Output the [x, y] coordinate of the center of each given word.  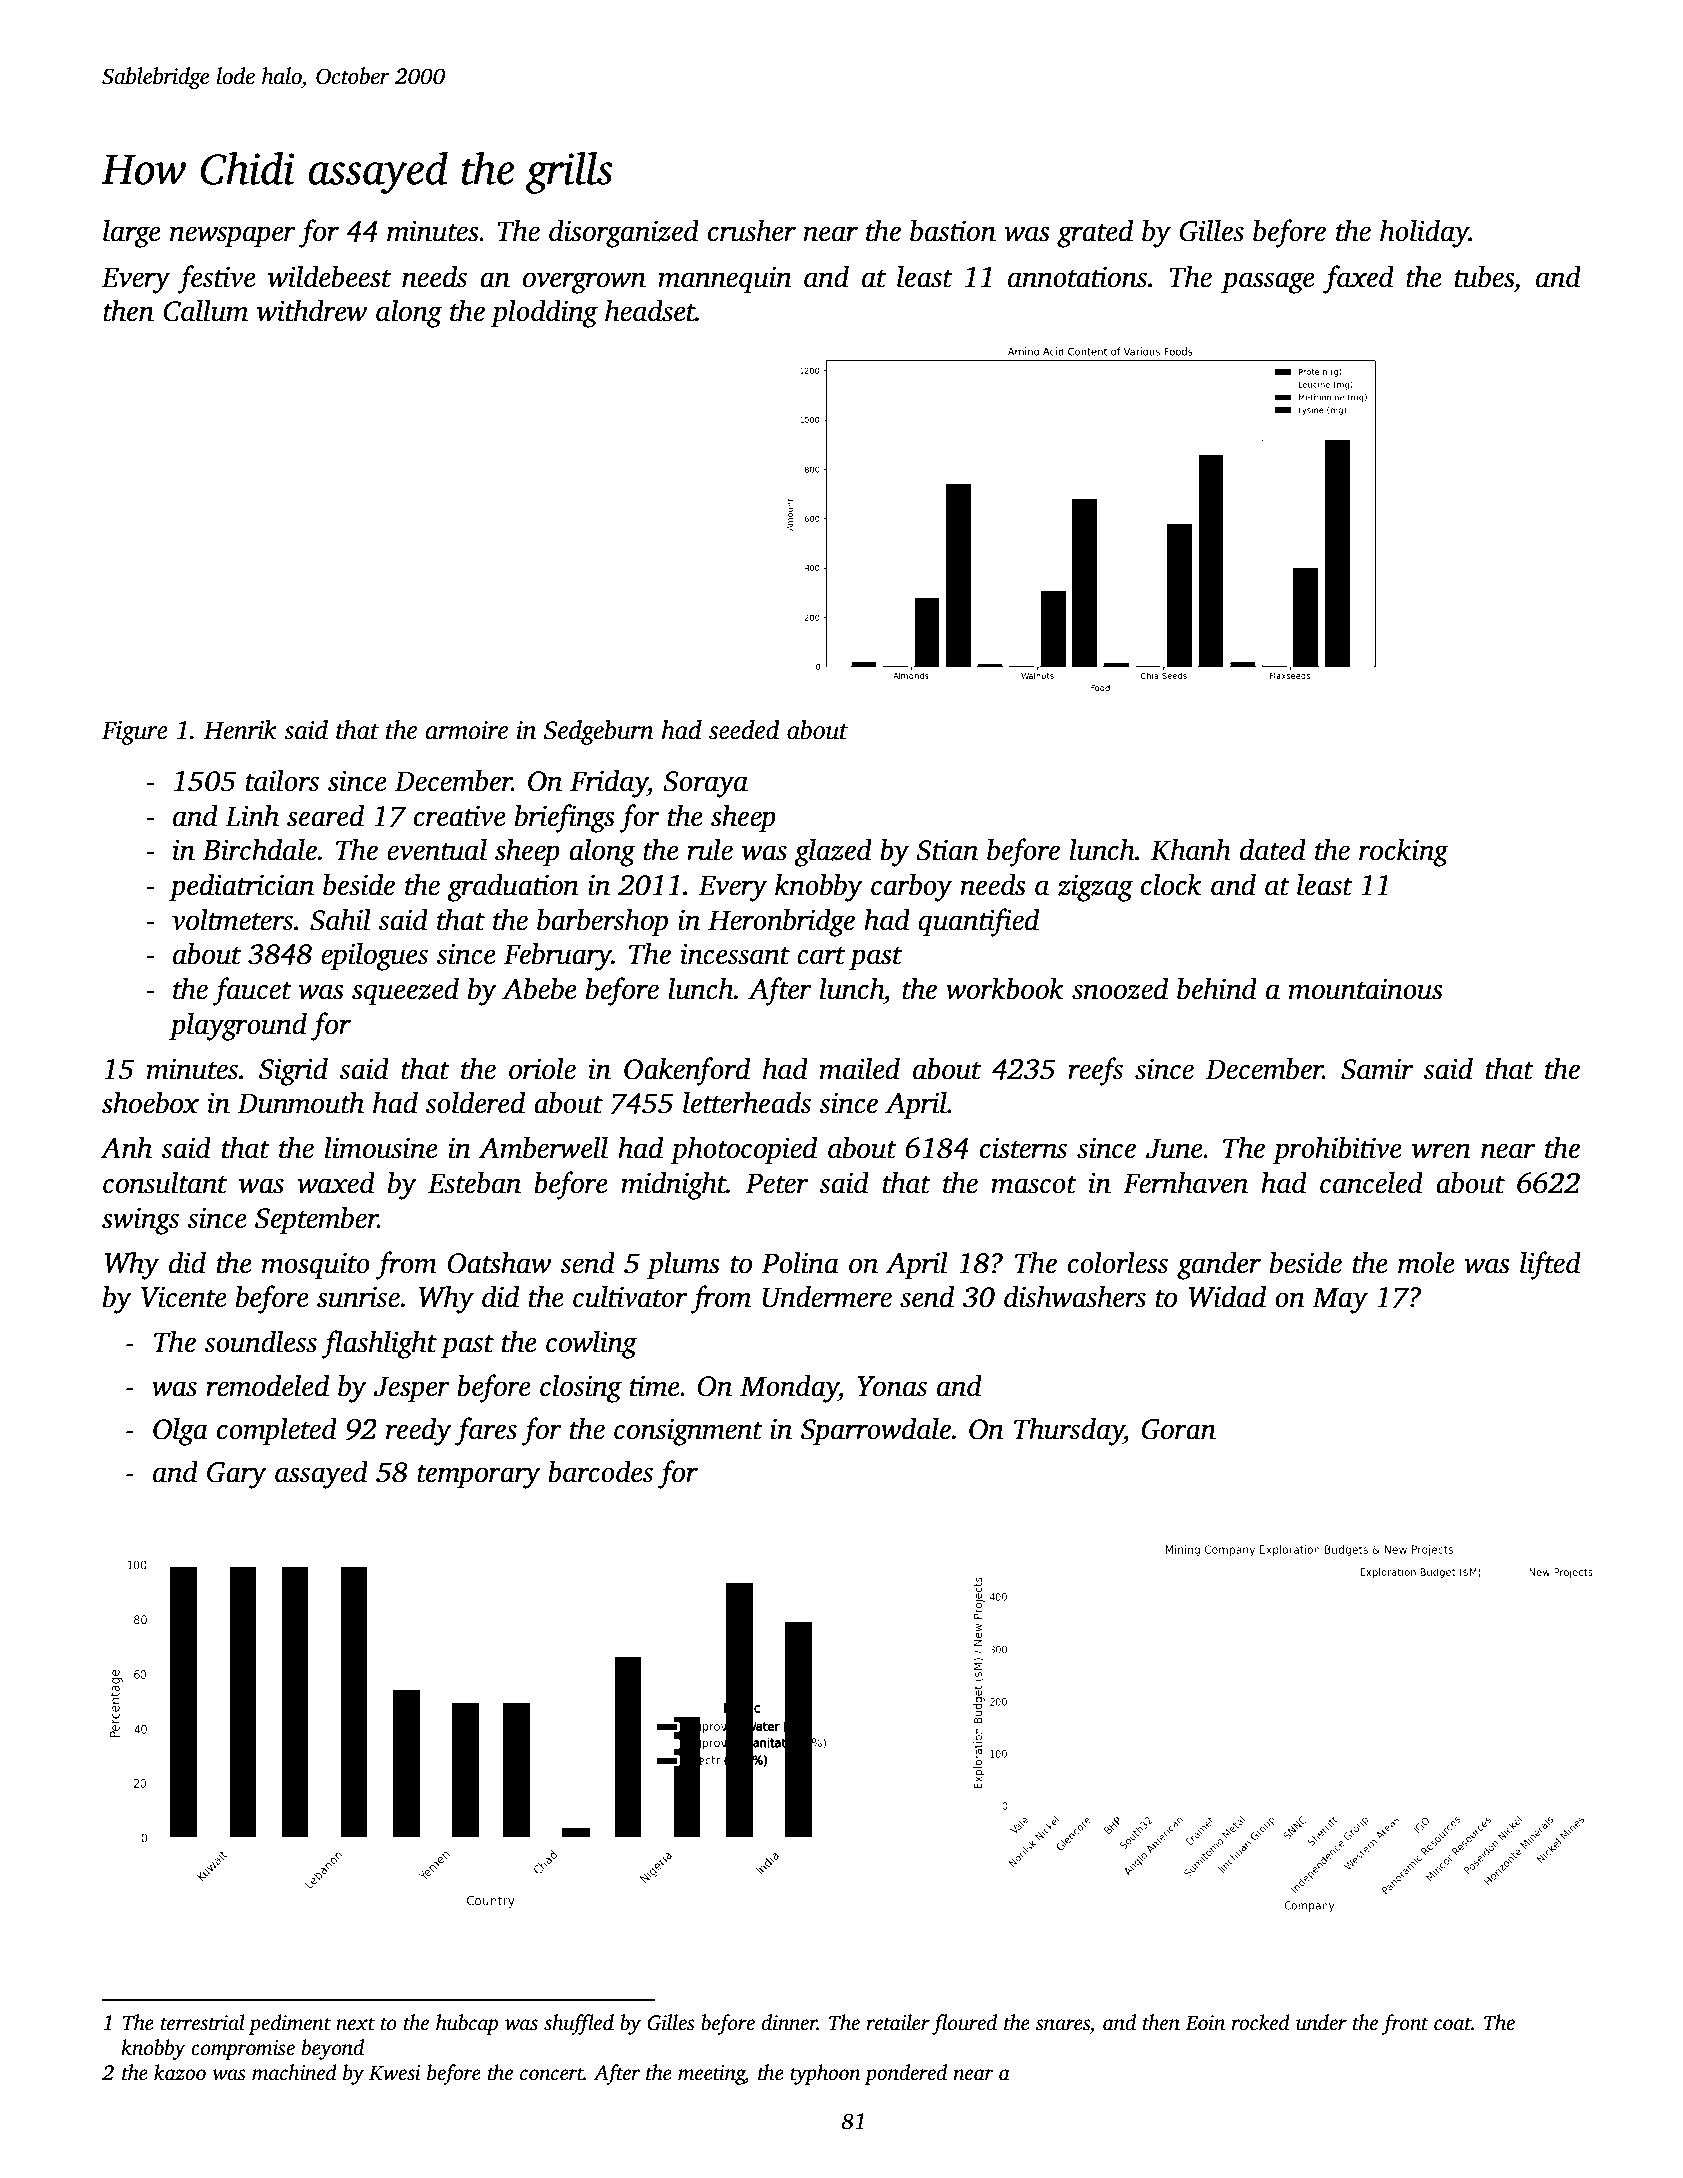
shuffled [579, 2024]
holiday [1424, 233]
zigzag [1095, 888]
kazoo [180, 2072]
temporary [479, 1477]
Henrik [240, 730]
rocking [1404, 852]
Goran [1178, 1429]
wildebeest [329, 276]
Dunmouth [301, 1102]
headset [650, 310]
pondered [905, 2074]
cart [821, 956]
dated [1273, 849]
